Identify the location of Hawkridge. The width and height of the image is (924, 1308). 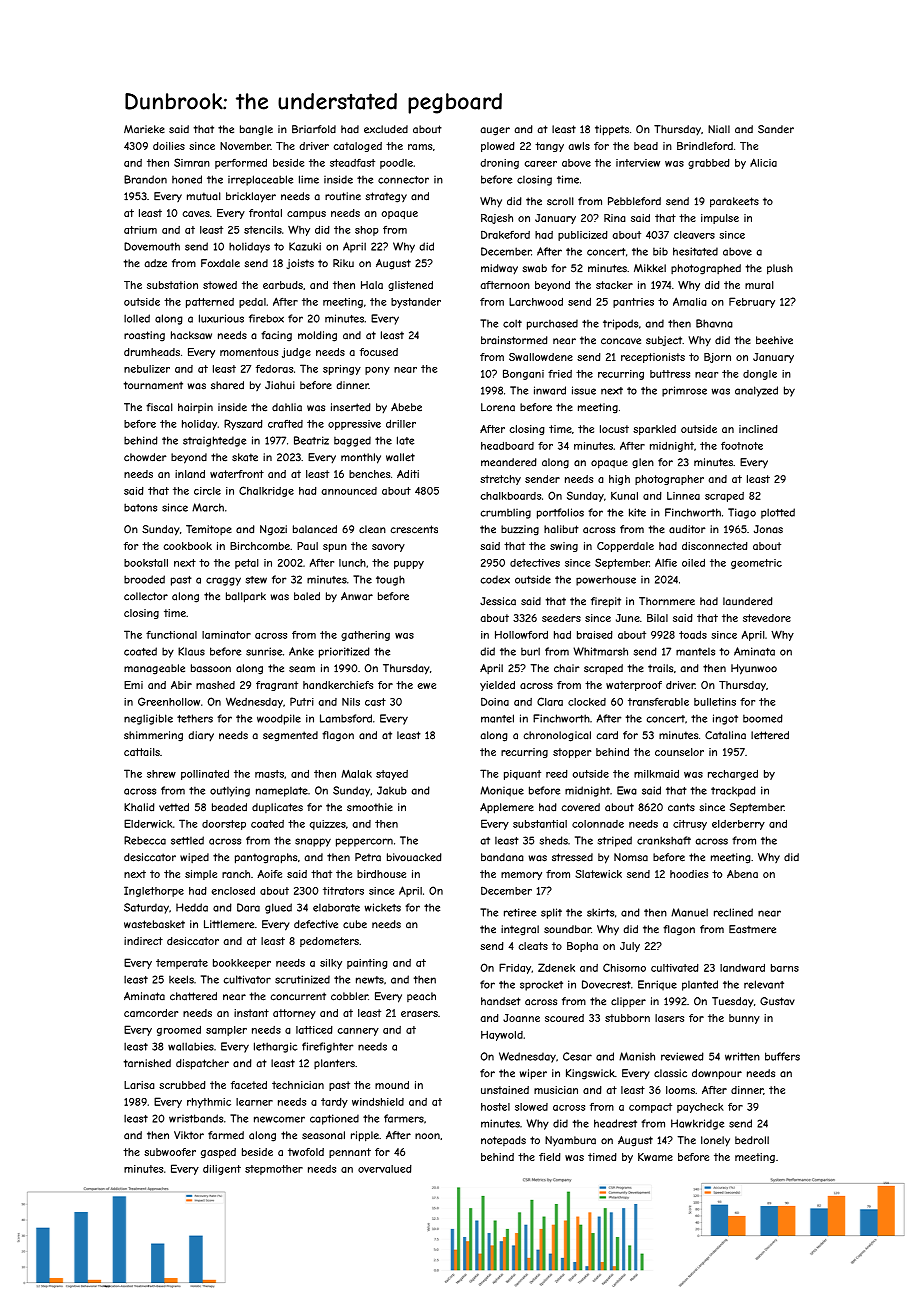
(697, 1124).
